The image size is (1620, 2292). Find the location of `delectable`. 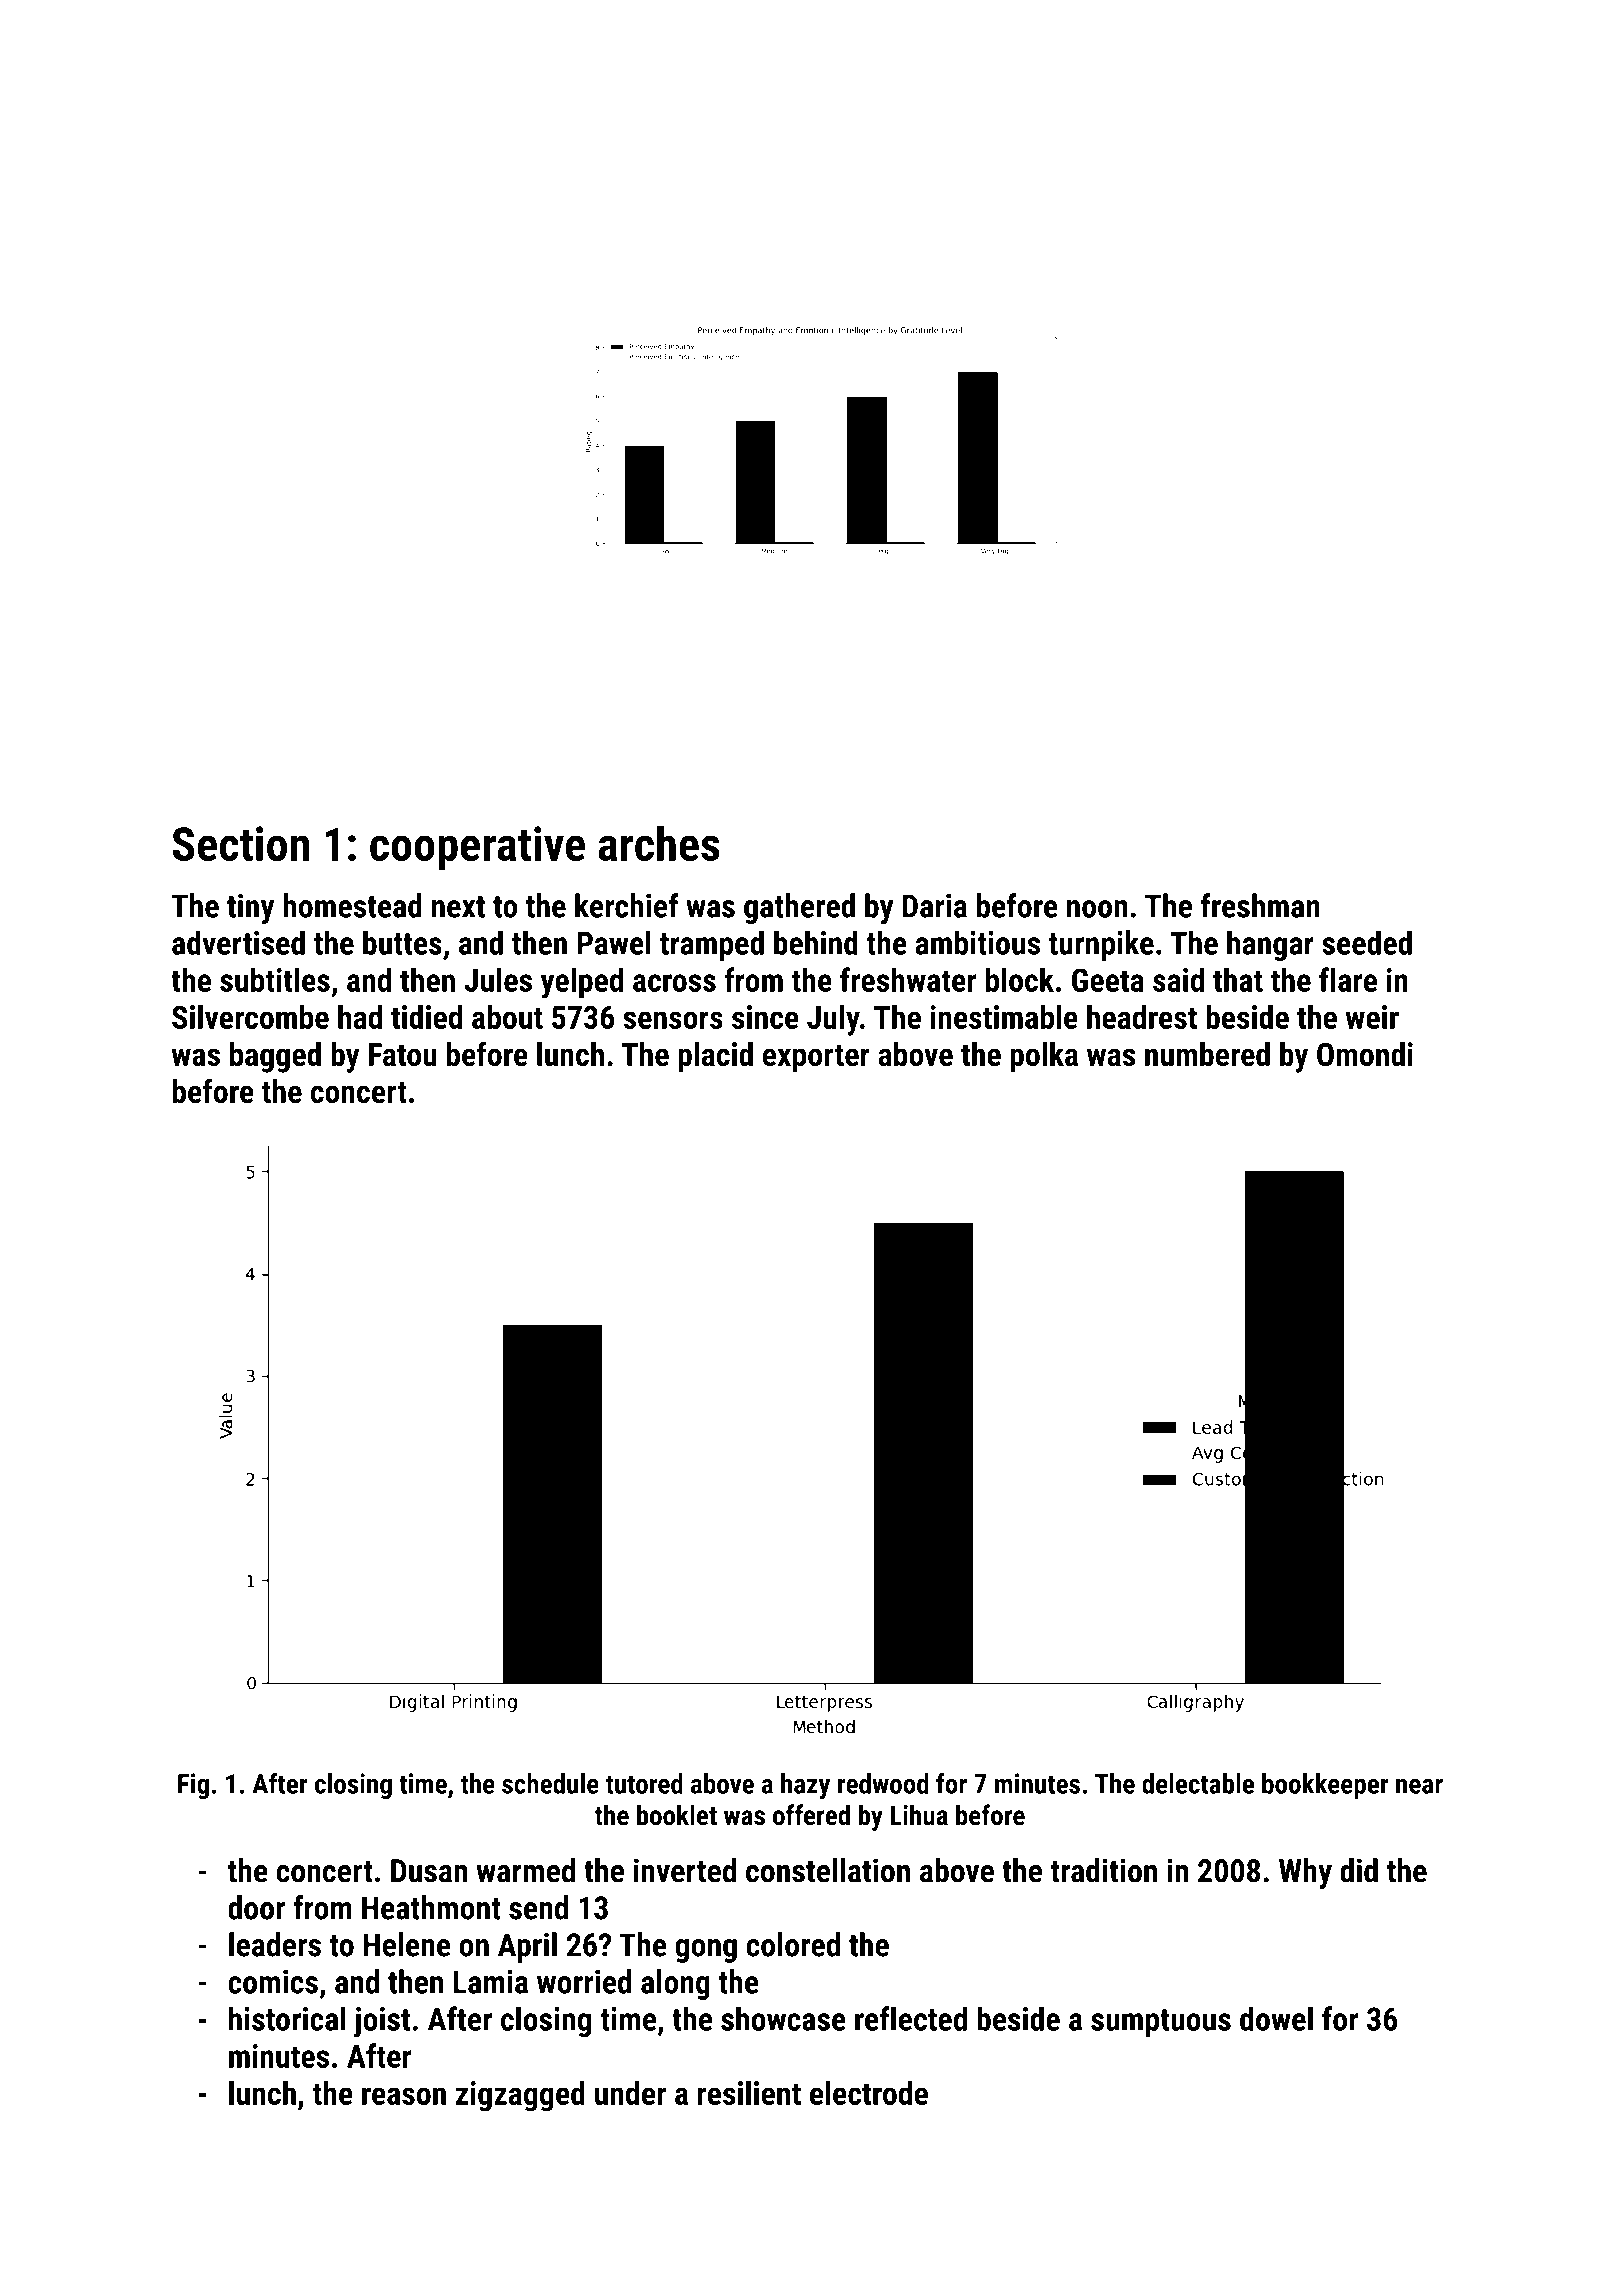

delectable is located at coordinates (1198, 1783).
